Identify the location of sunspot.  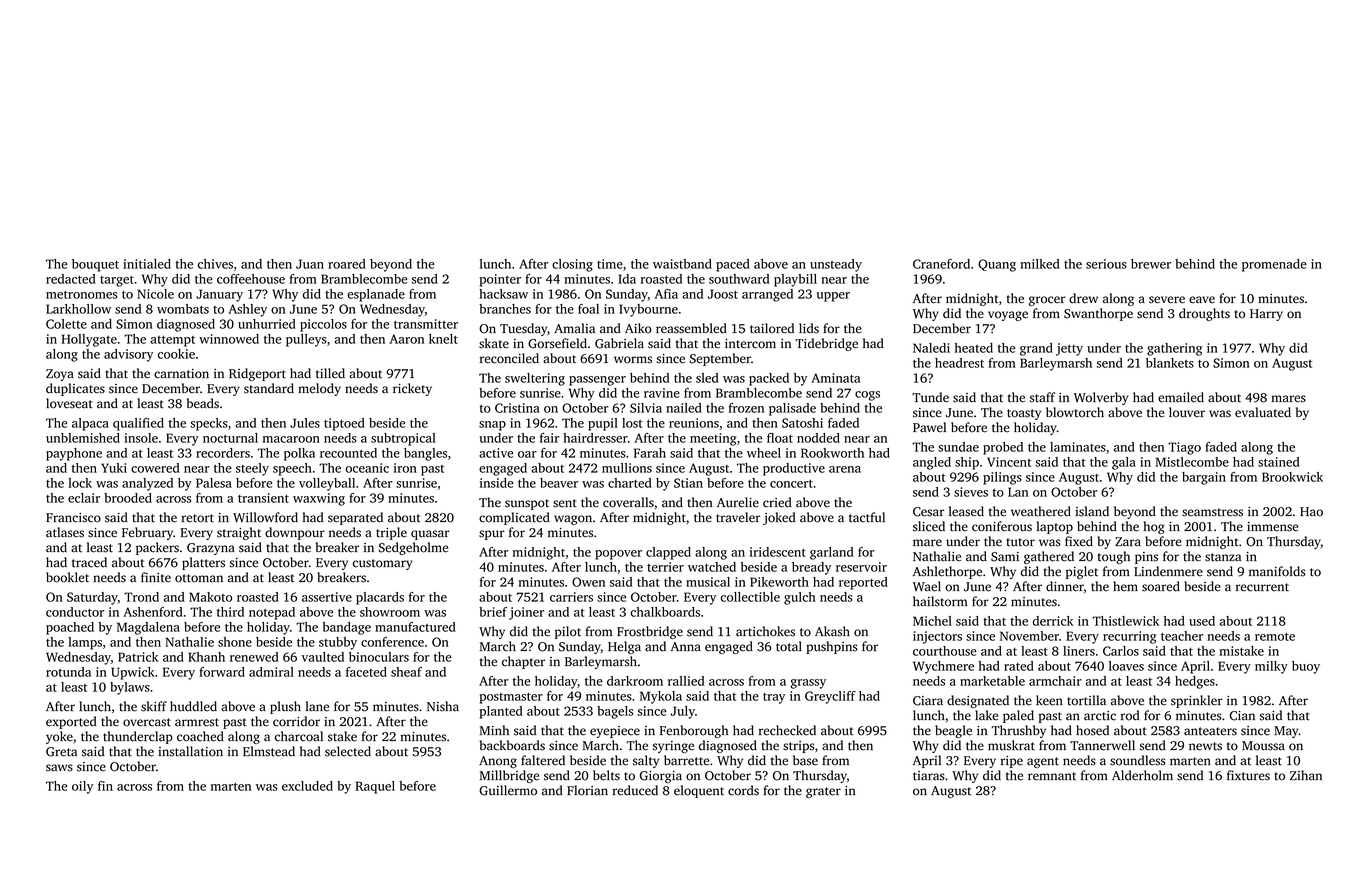
(527, 504).
